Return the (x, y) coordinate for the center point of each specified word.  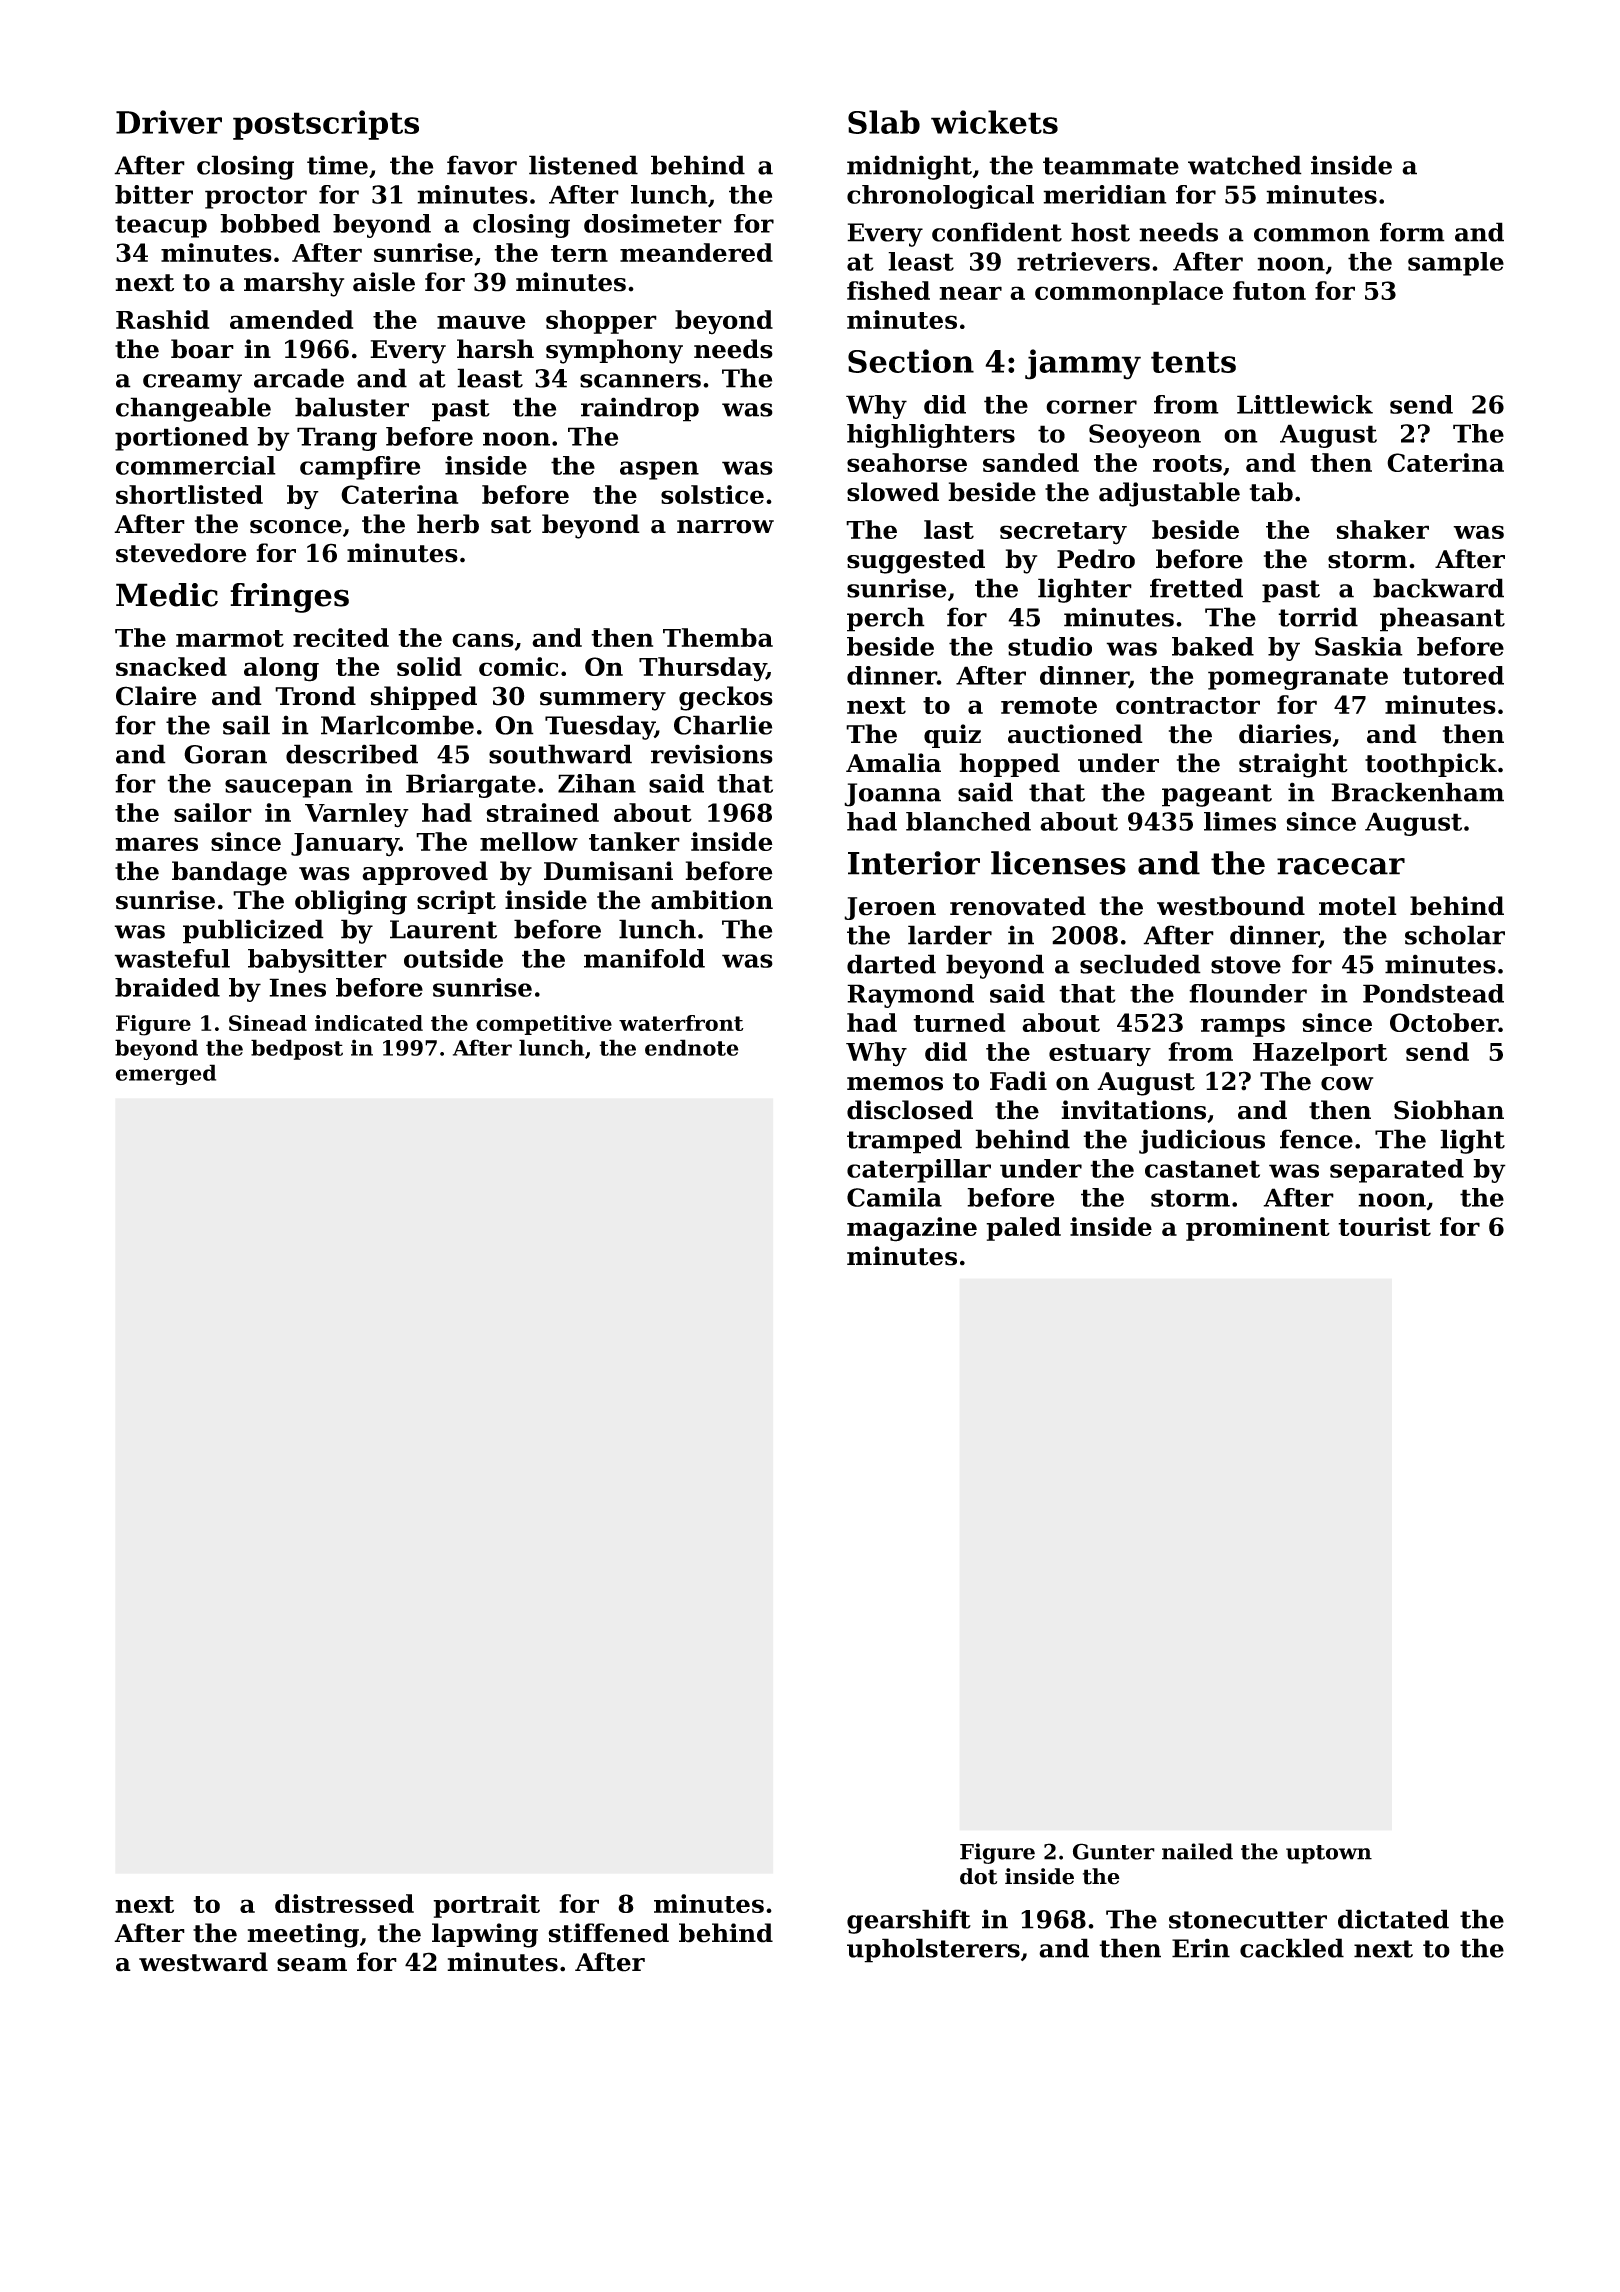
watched (1245, 165)
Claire (156, 696)
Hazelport (1320, 1054)
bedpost (297, 1049)
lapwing (485, 1935)
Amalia (893, 763)
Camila (894, 1197)
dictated (1393, 1919)
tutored (1453, 675)
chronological (940, 197)
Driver (169, 122)
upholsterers (933, 1950)
